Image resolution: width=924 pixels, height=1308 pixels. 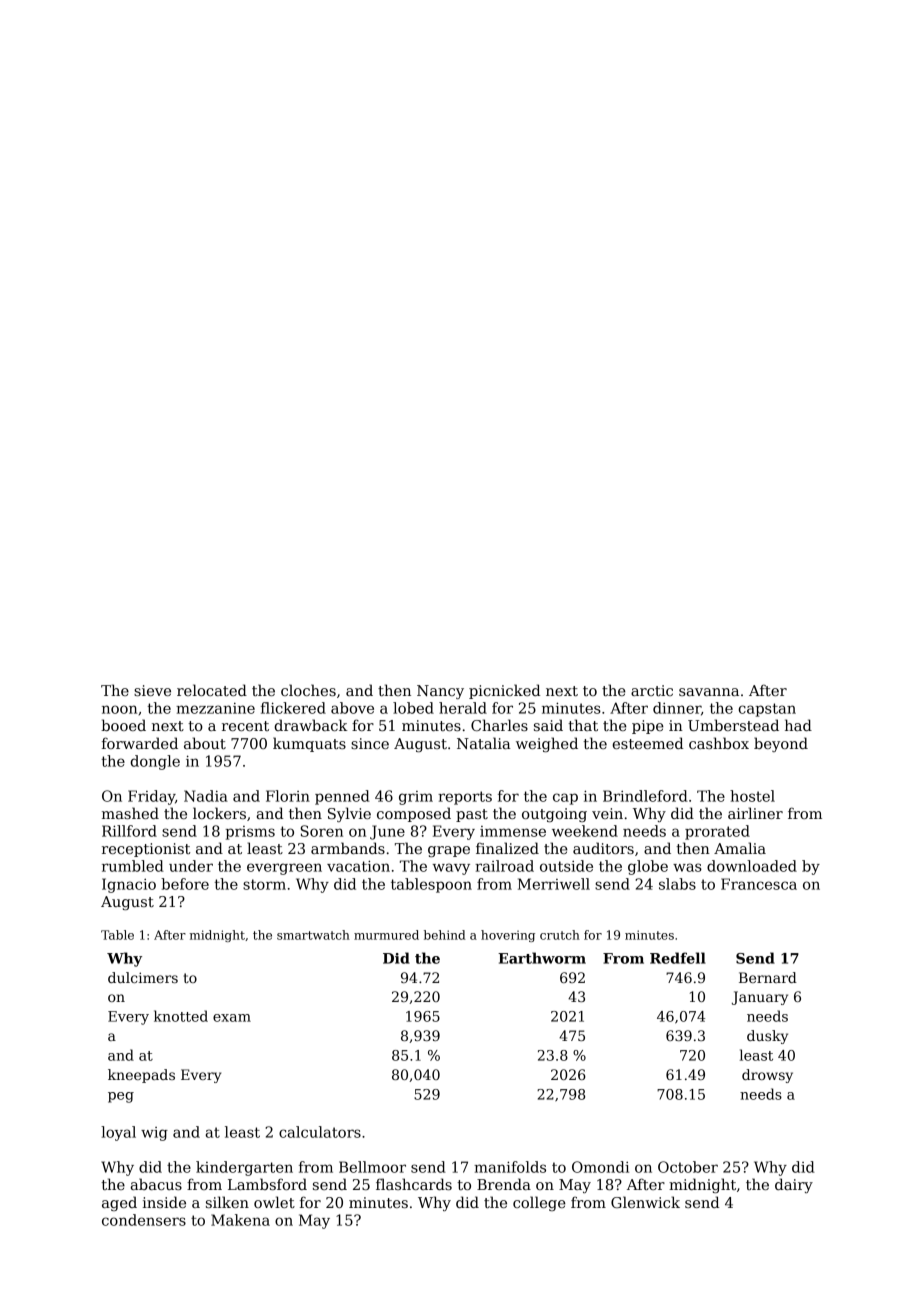 What do you see at coordinates (206, 796) in the page?
I see `Nadia` at bounding box center [206, 796].
